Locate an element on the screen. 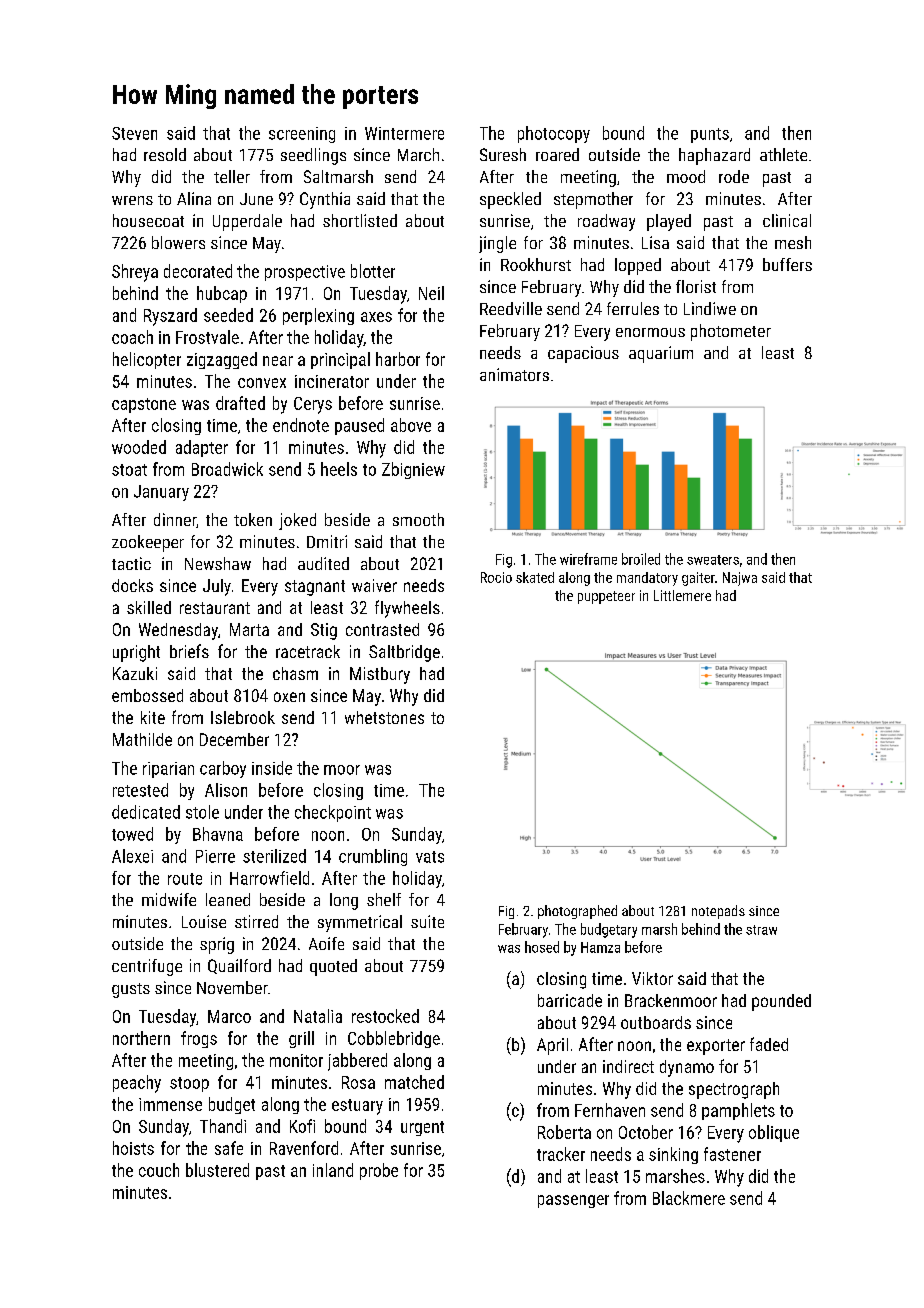 Image resolution: width=924 pixels, height=1308 pixels. couch is located at coordinates (159, 1170).
